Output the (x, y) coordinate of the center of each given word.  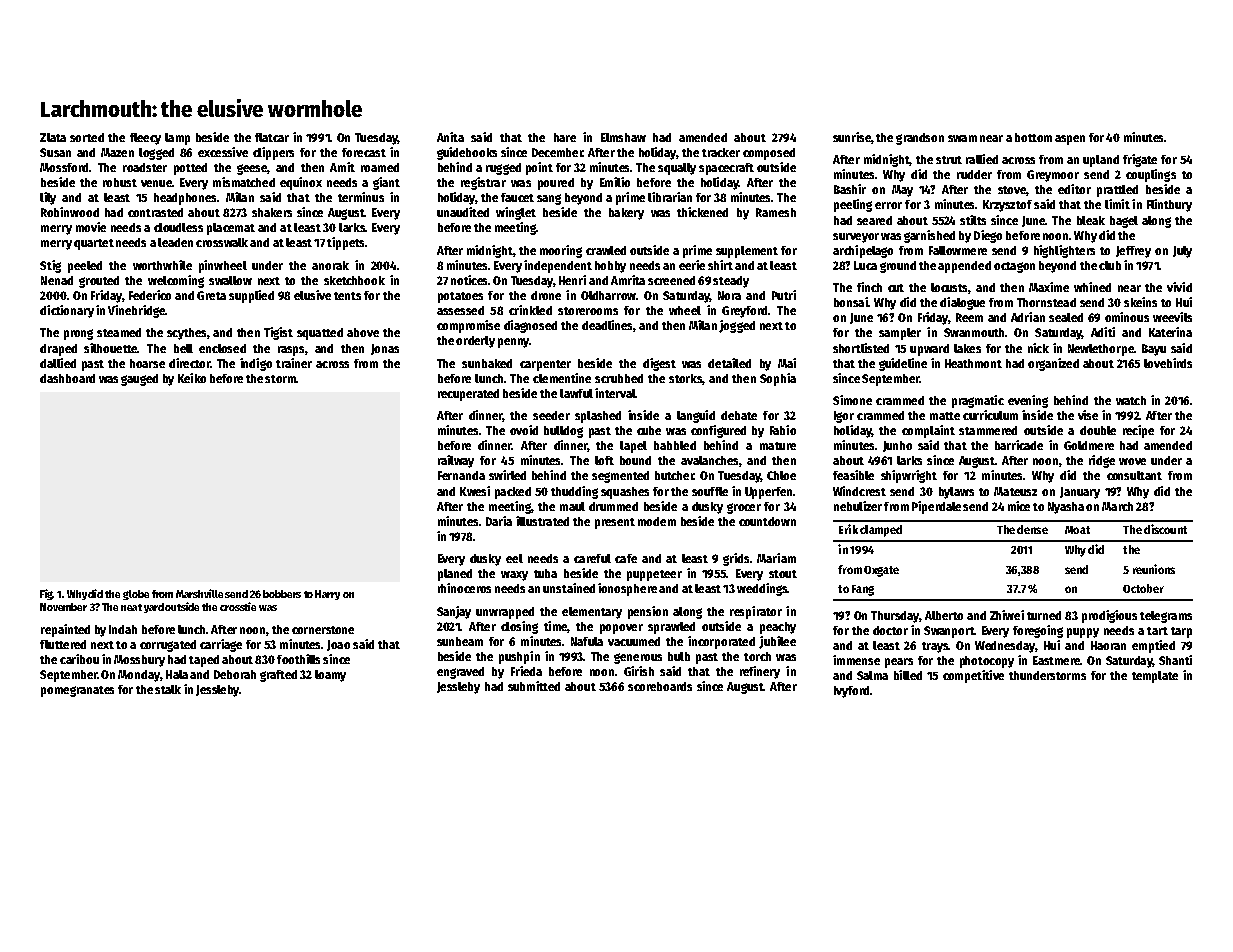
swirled (507, 475)
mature (778, 446)
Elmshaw (623, 137)
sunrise (852, 137)
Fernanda (461, 475)
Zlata (53, 137)
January (1080, 493)
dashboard (67, 378)
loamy (330, 676)
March (1117, 506)
